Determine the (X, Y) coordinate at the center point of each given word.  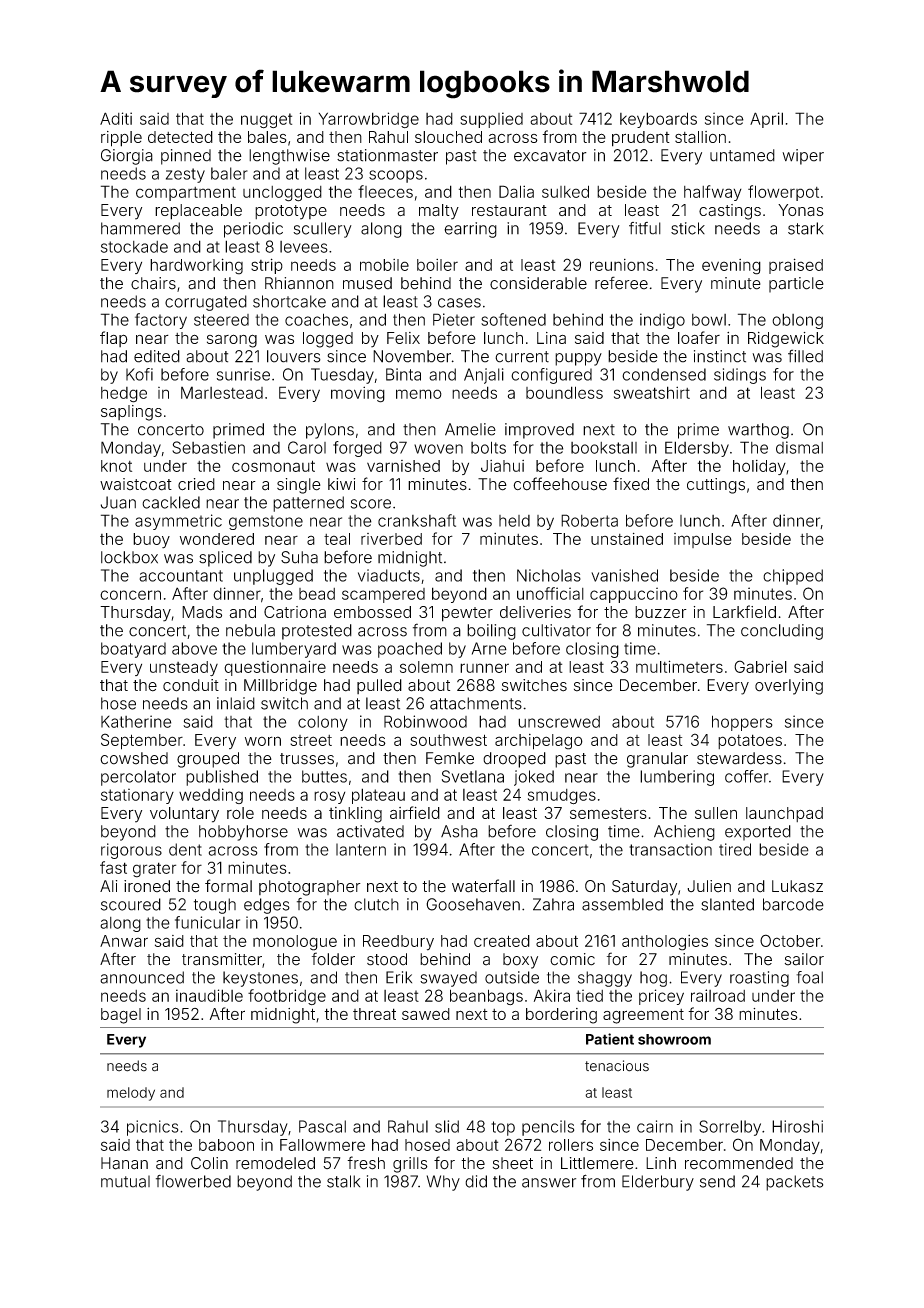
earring (470, 230)
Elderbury (658, 1183)
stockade (134, 247)
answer (549, 1183)
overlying (789, 687)
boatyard (133, 650)
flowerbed (193, 1181)
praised (796, 266)
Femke (450, 758)
